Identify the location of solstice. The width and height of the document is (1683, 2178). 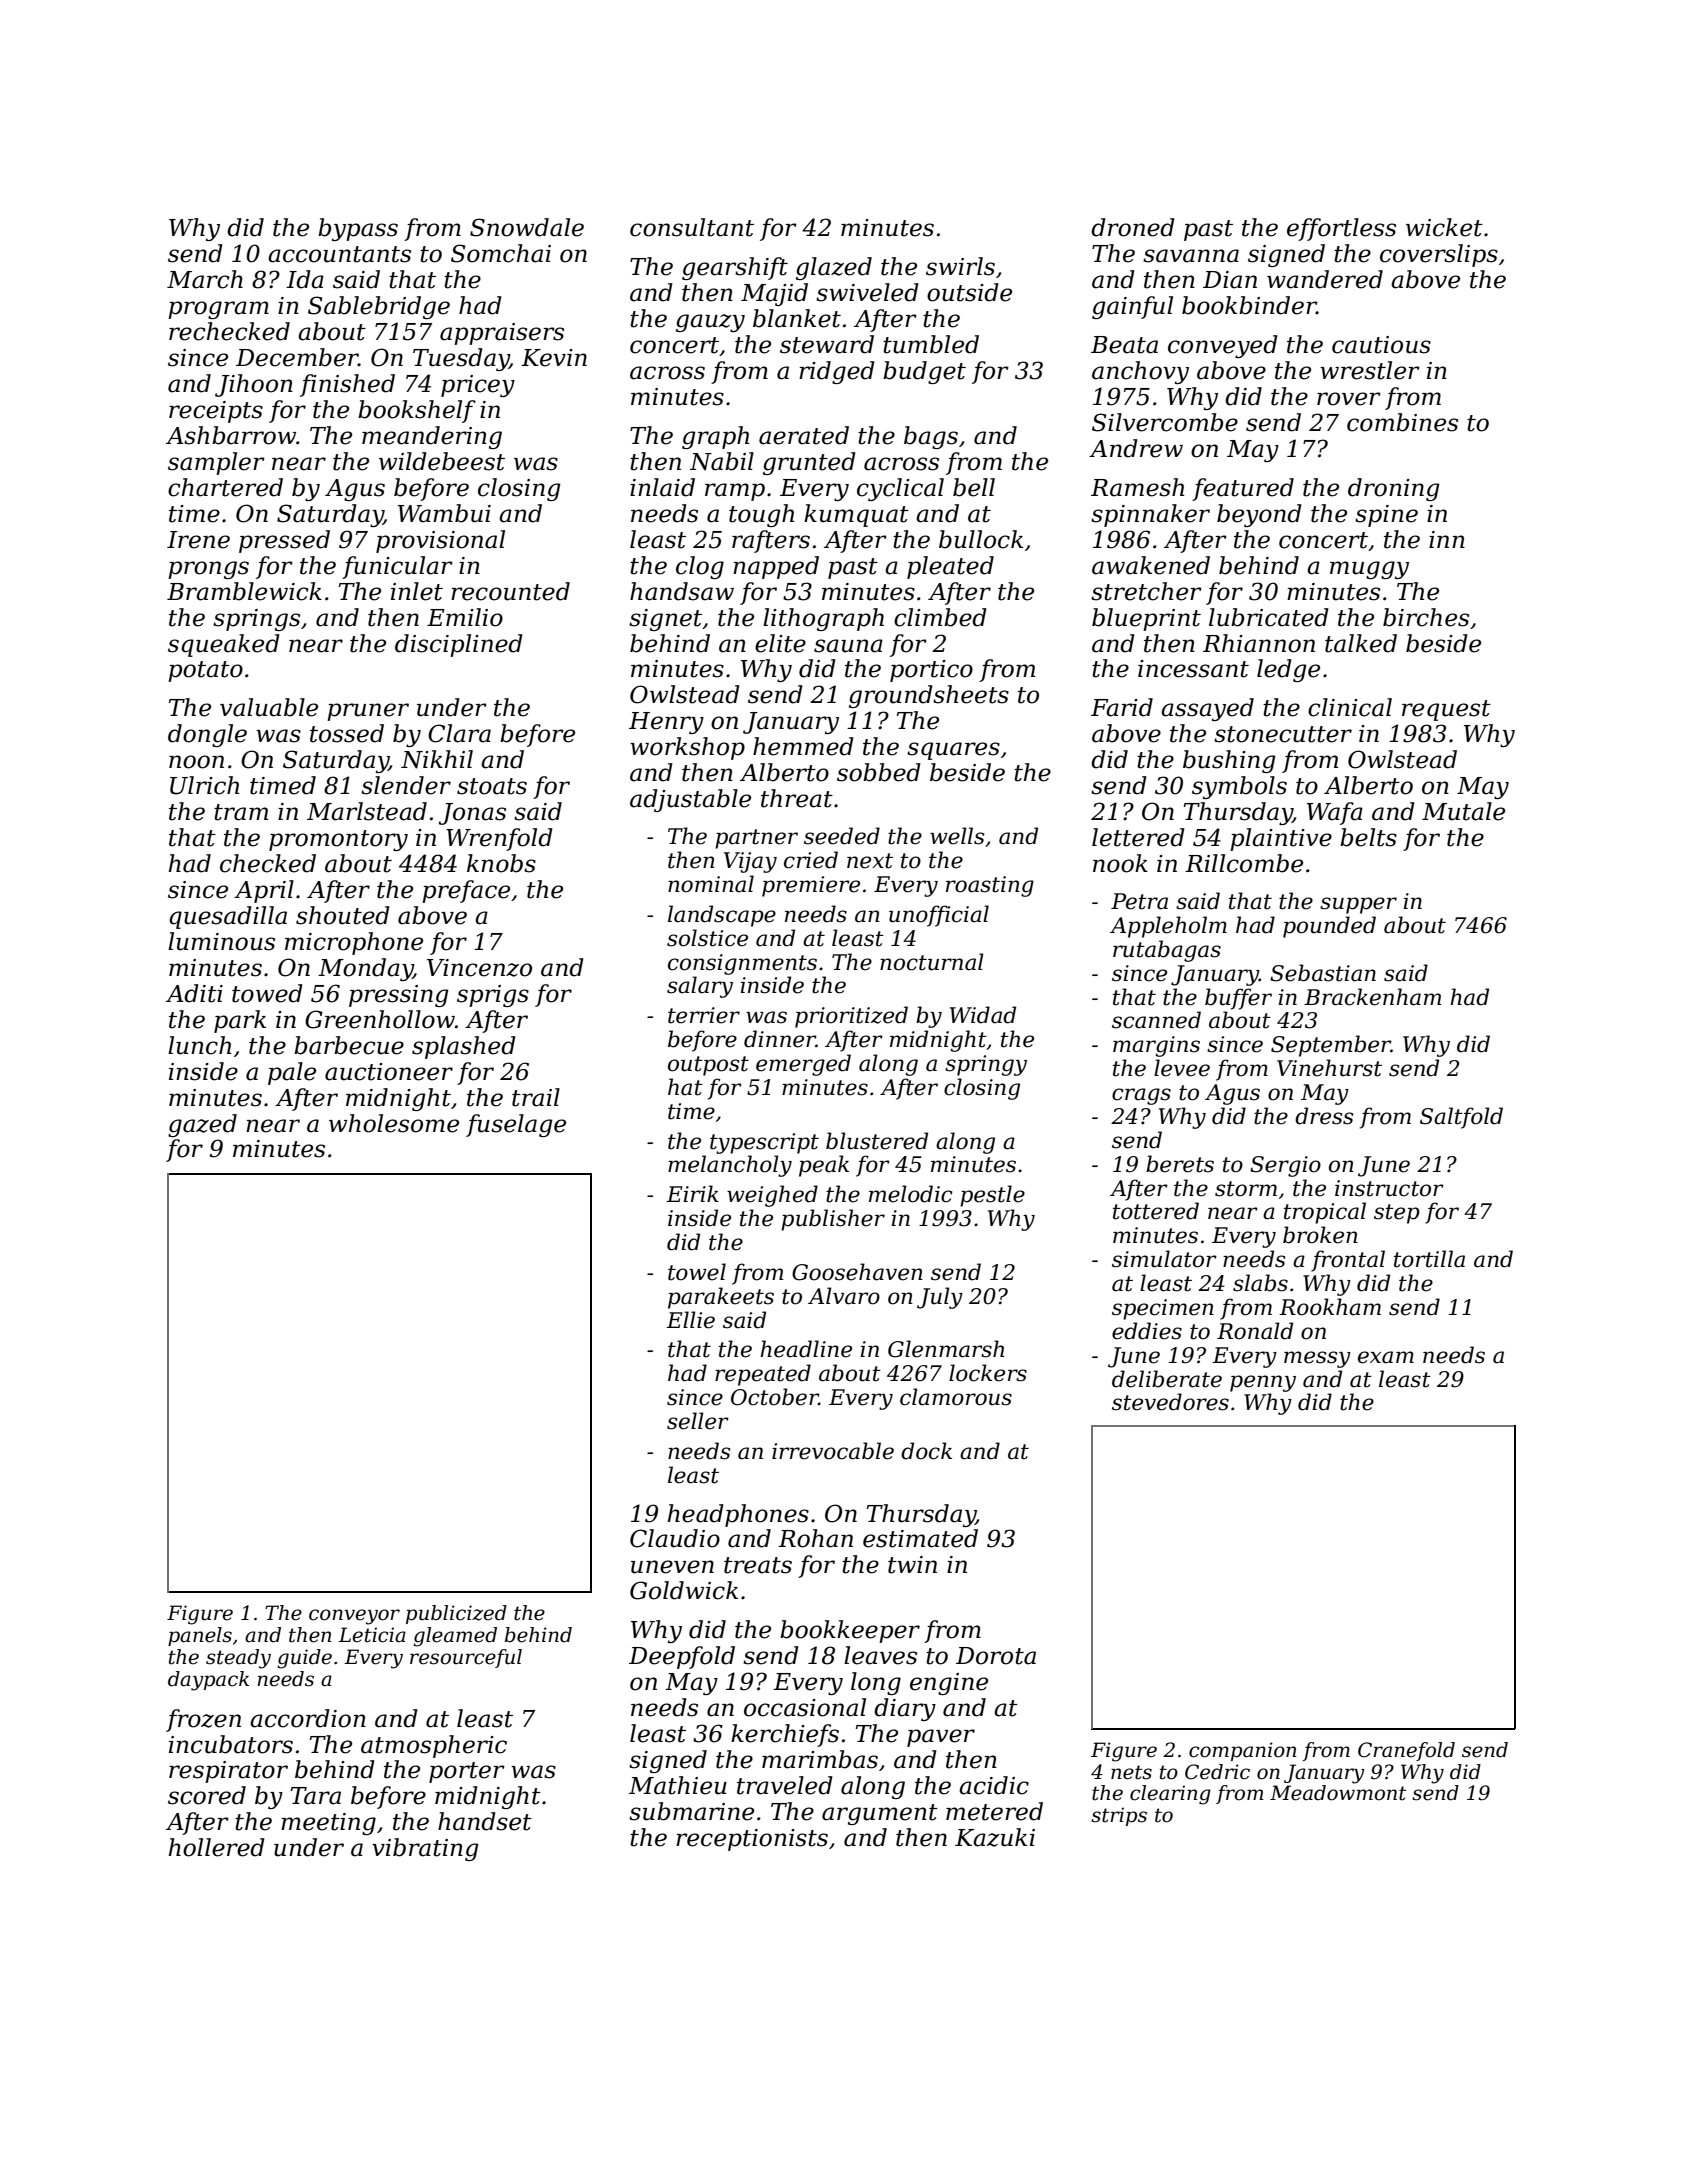
(707, 938).
